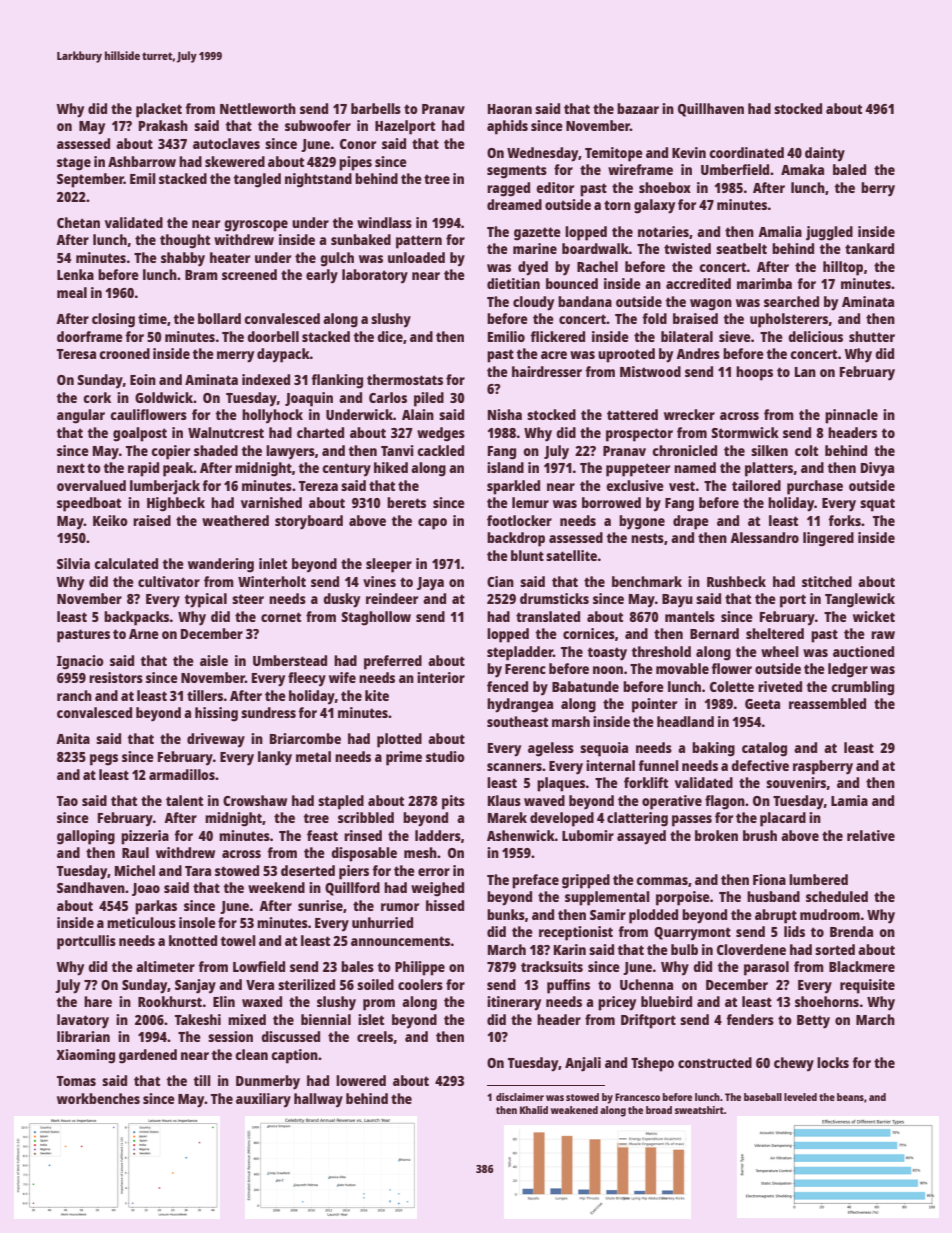 This screenshot has height=1233, width=952. I want to click on lingered, so click(828, 539).
